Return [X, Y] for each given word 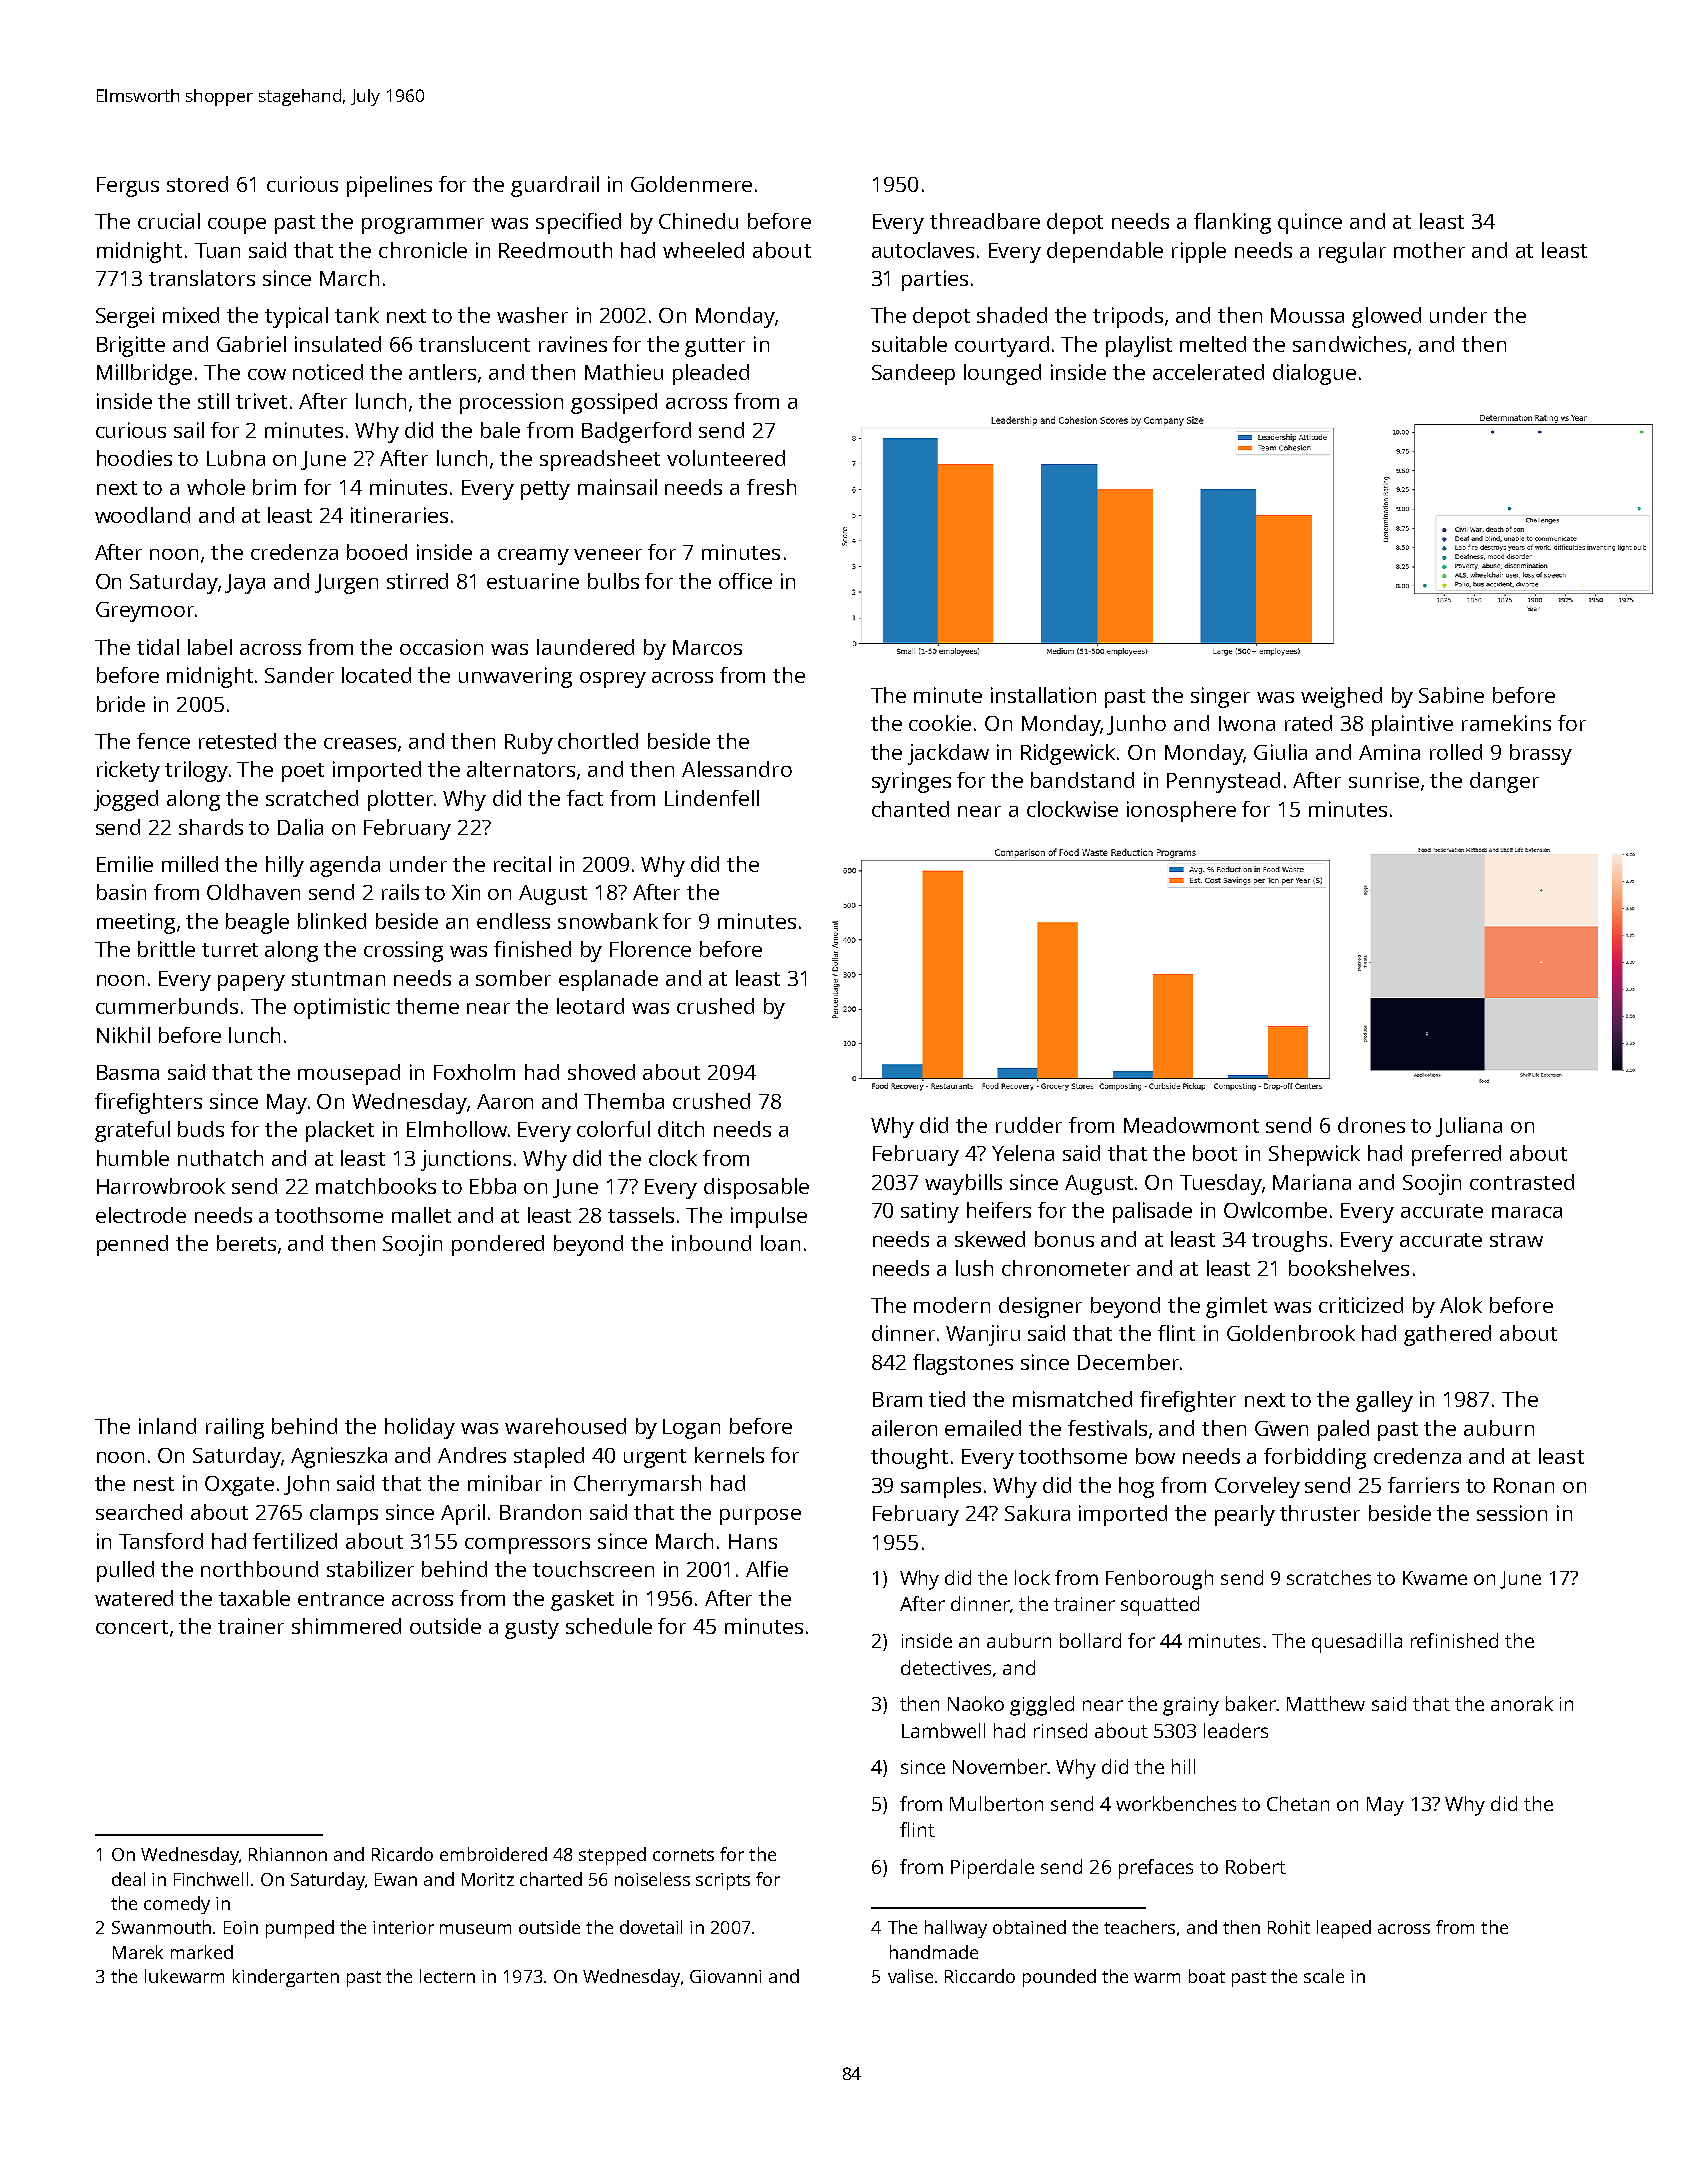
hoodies [134, 458]
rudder [1029, 1125]
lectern [447, 1976]
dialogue [1314, 374]
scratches [1329, 1577]
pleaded [711, 374]
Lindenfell [712, 798]
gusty [532, 1629]
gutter [715, 347]
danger [1504, 782]
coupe [237, 226]
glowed [1386, 317]
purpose [760, 1517]
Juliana [1469, 1127]
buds [201, 1129]
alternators [521, 769]
